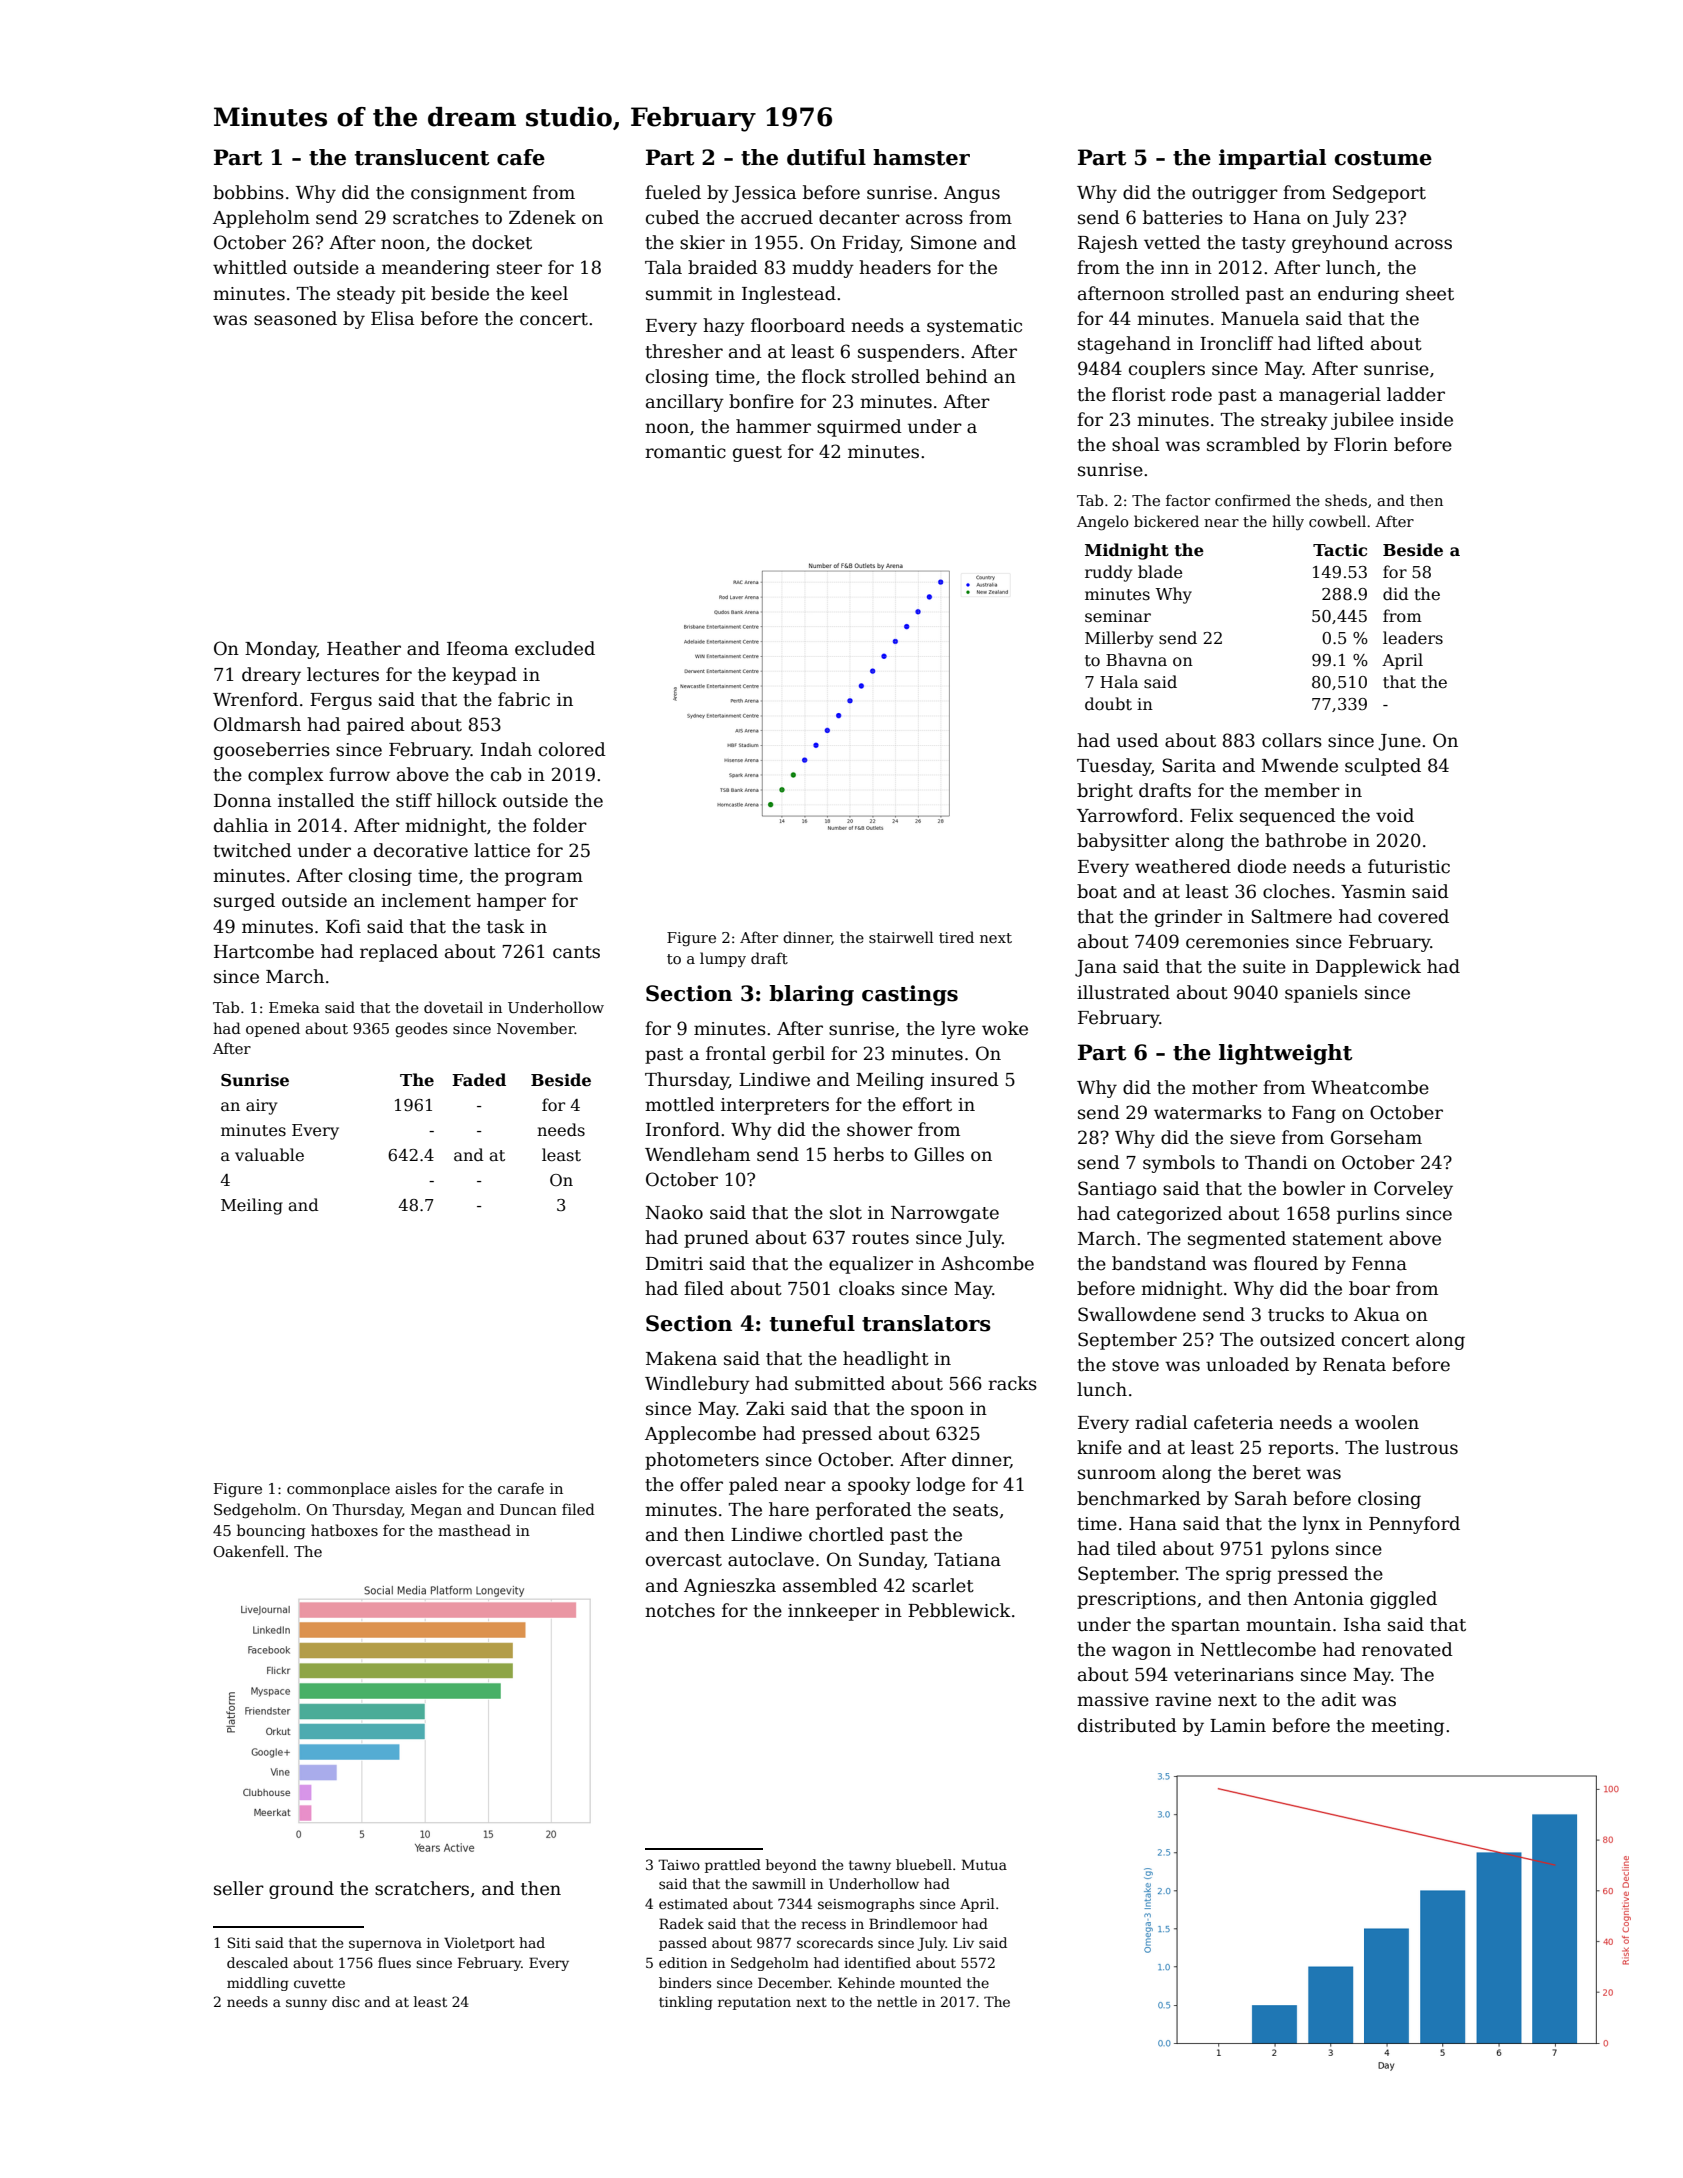 This image has width=1683, height=2178. I want to click on greyhound, so click(1340, 244).
